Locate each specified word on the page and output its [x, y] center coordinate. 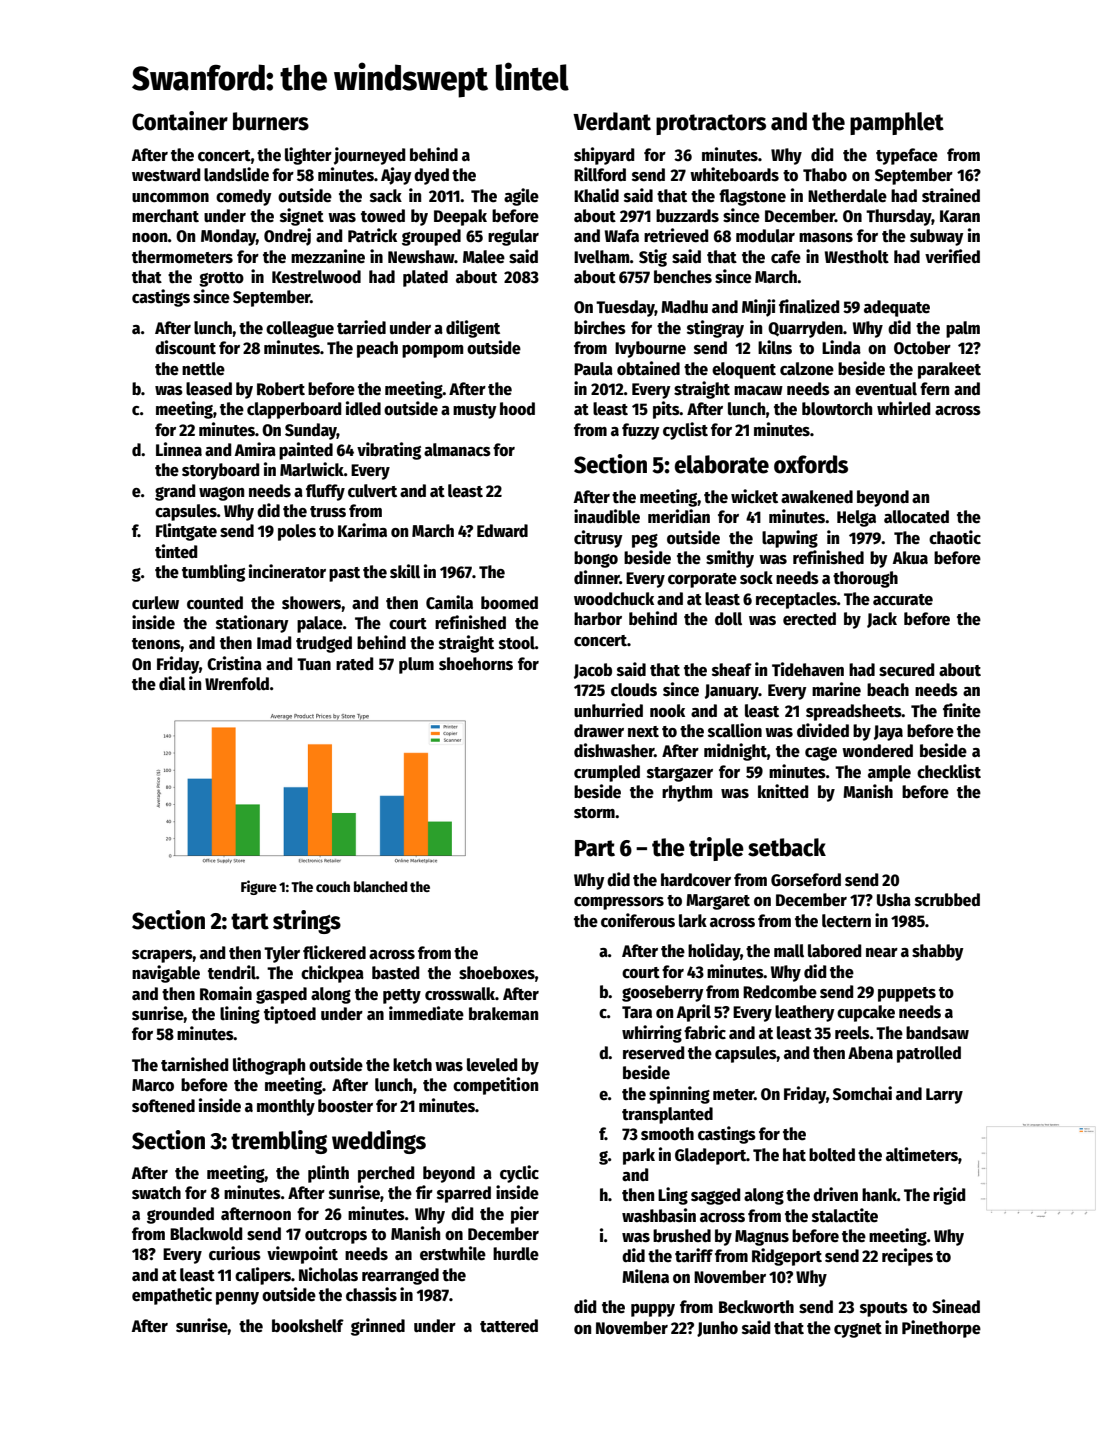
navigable [166, 974]
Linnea [179, 449]
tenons [156, 644]
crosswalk [460, 994]
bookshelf [308, 1326]
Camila [449, 602]
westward [166, 175]
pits [666, 410]
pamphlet [897, 123]
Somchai [862, 1093]
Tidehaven [808, 669]
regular [513, 237]
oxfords [811, 464]
